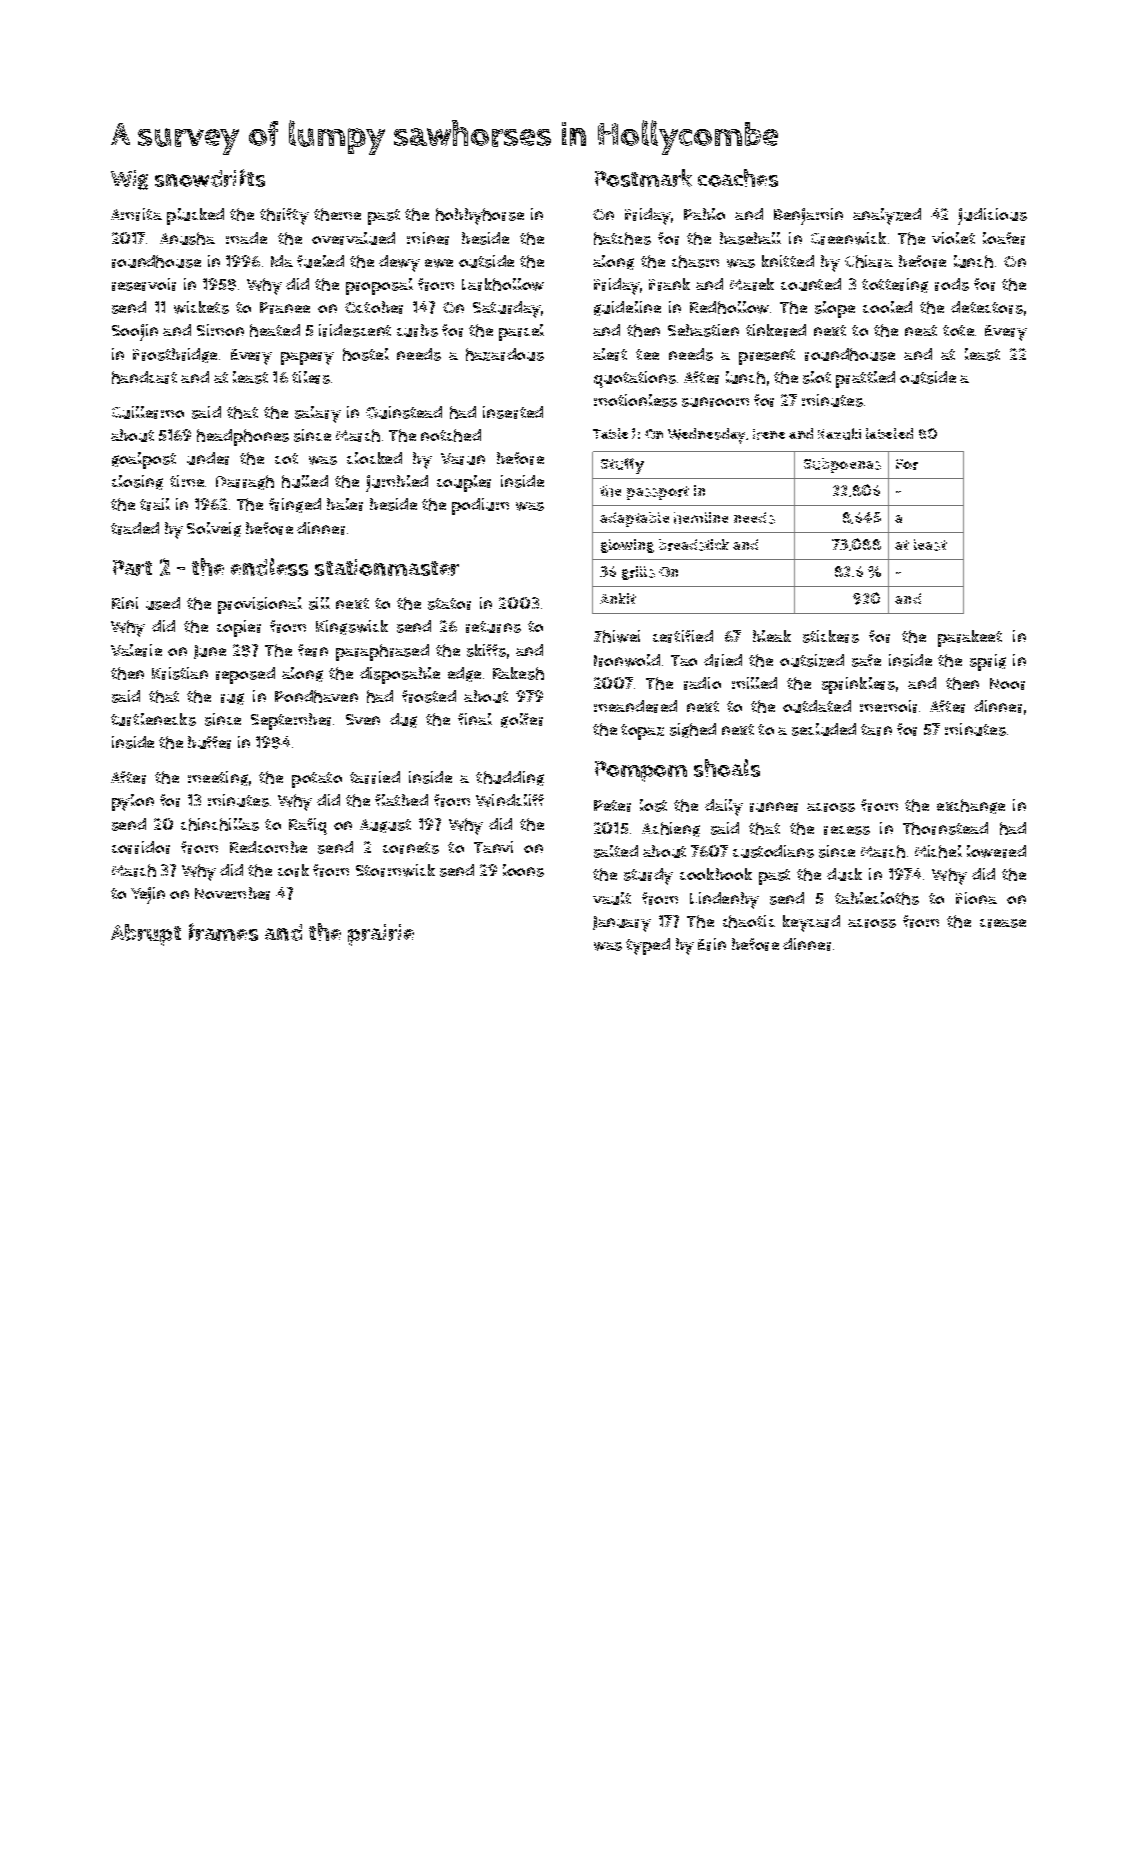  Describe the element at coordinates (480, 216) in the screenshot. I see `hobbyhorse` at that location.
